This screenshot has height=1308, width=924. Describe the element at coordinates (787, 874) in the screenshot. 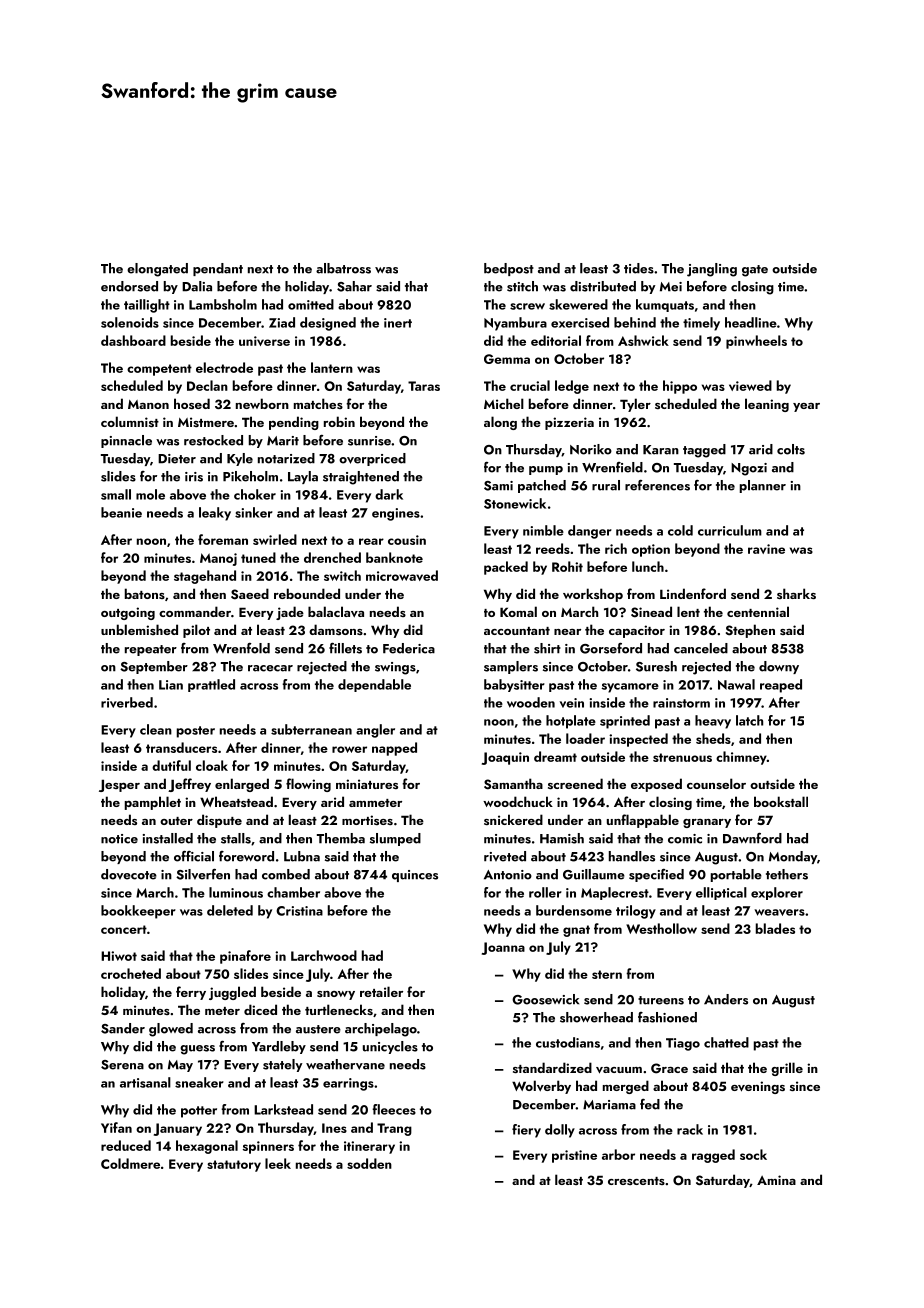

I see `tethers` at that location.
